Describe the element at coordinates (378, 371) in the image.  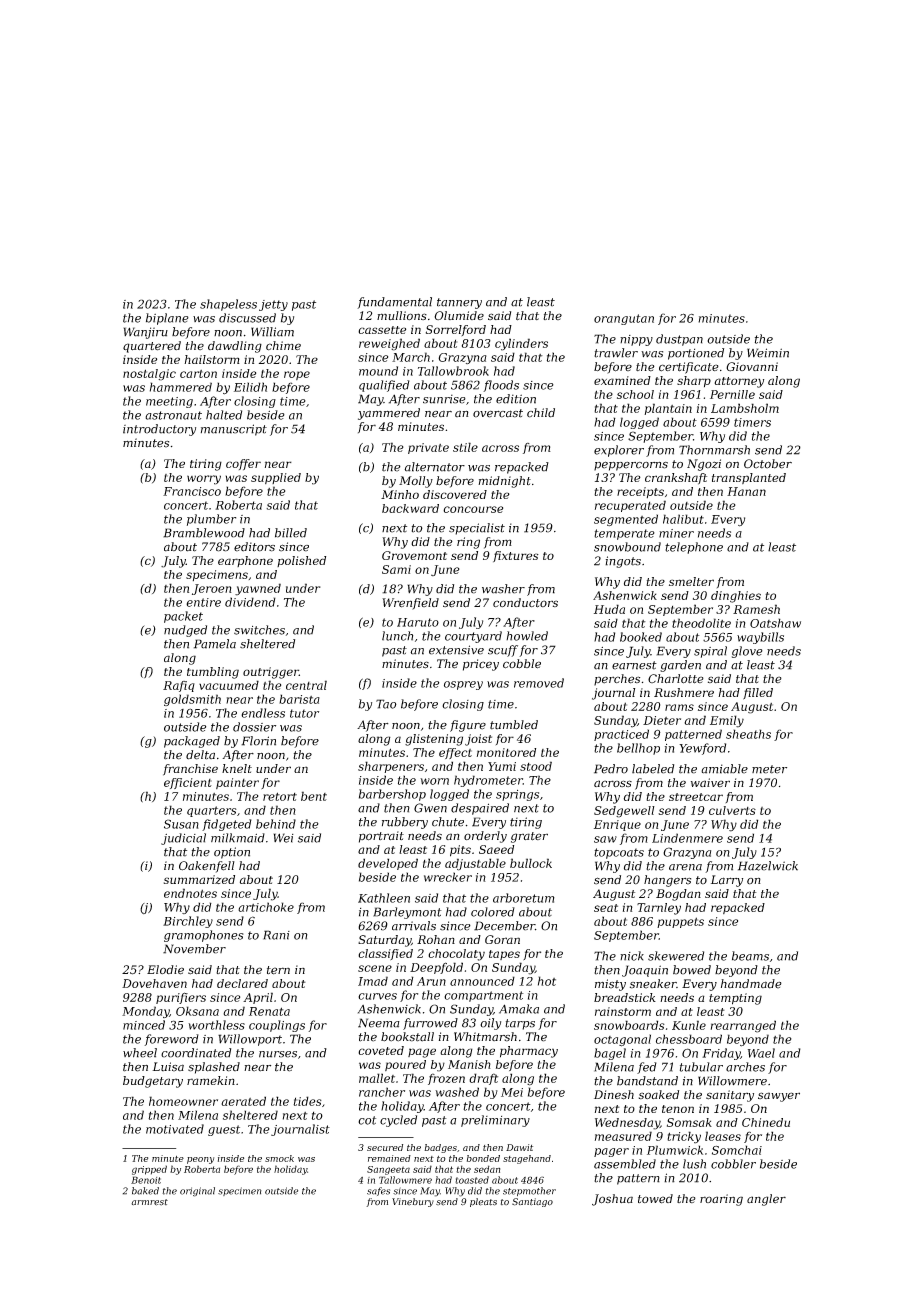
I see `mound` at that location.
